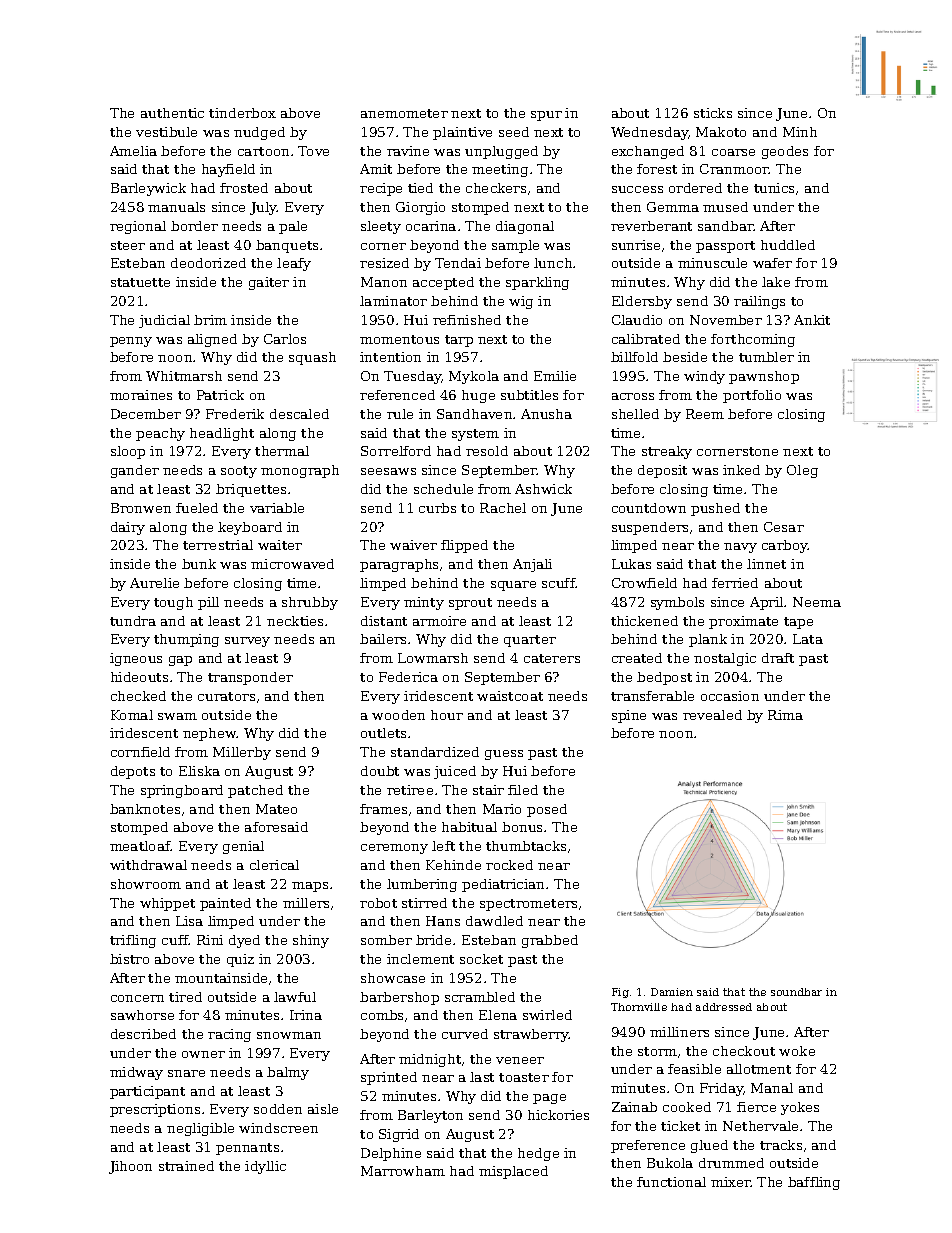 This screenshot has width=952, height=1233. What do you see at coordinates (386, 940) in the screenshot?
I see `somber` at bounding box center [386, 940].
